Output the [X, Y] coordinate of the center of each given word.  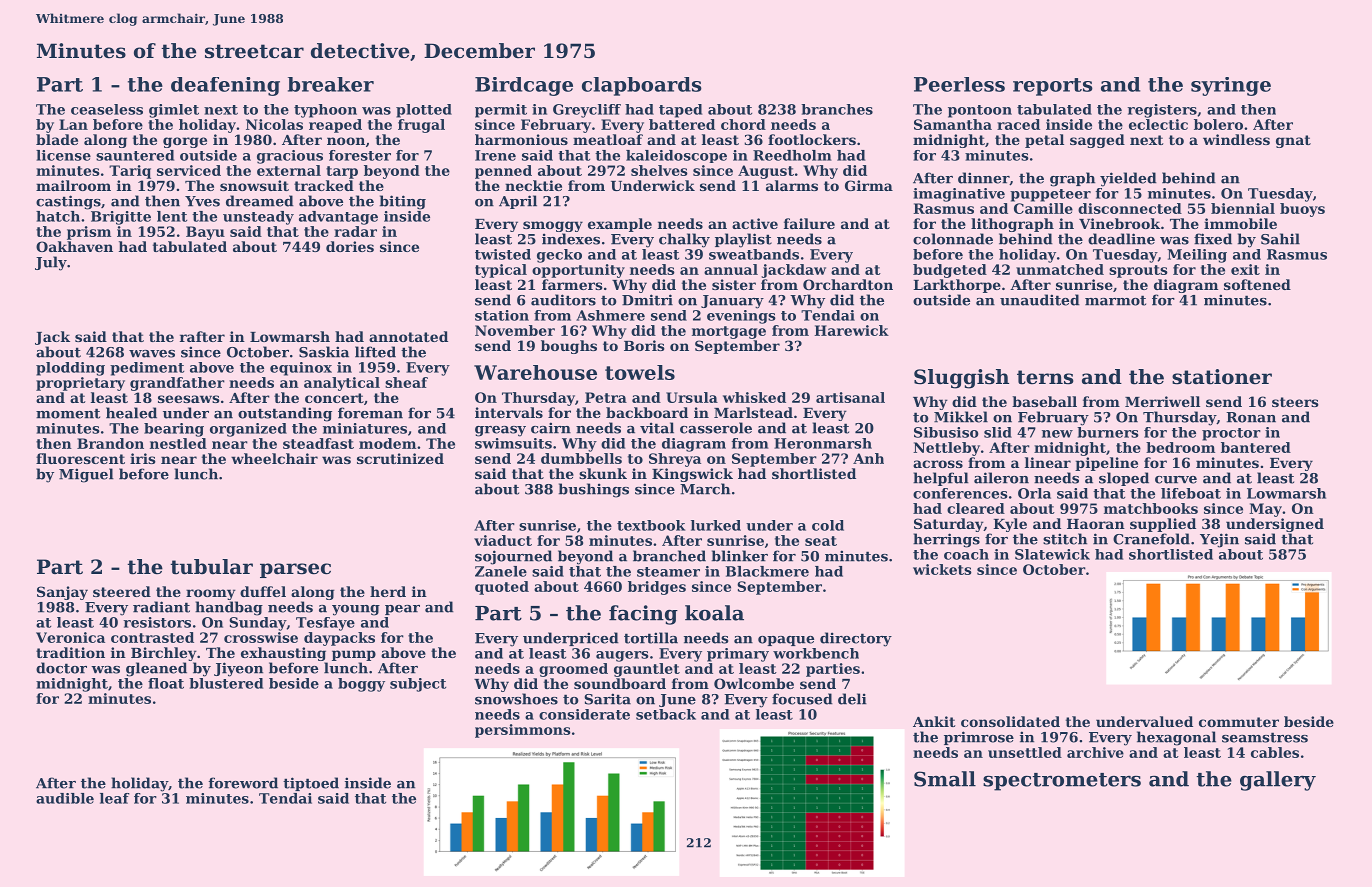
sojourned [513, 557]
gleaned [156, 669]
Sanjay [62, 593]
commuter [1239, 722]
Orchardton [848, 284]
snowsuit [254, 185]
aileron [1001, 478]
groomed [573, 670]
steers [1295, 402]
